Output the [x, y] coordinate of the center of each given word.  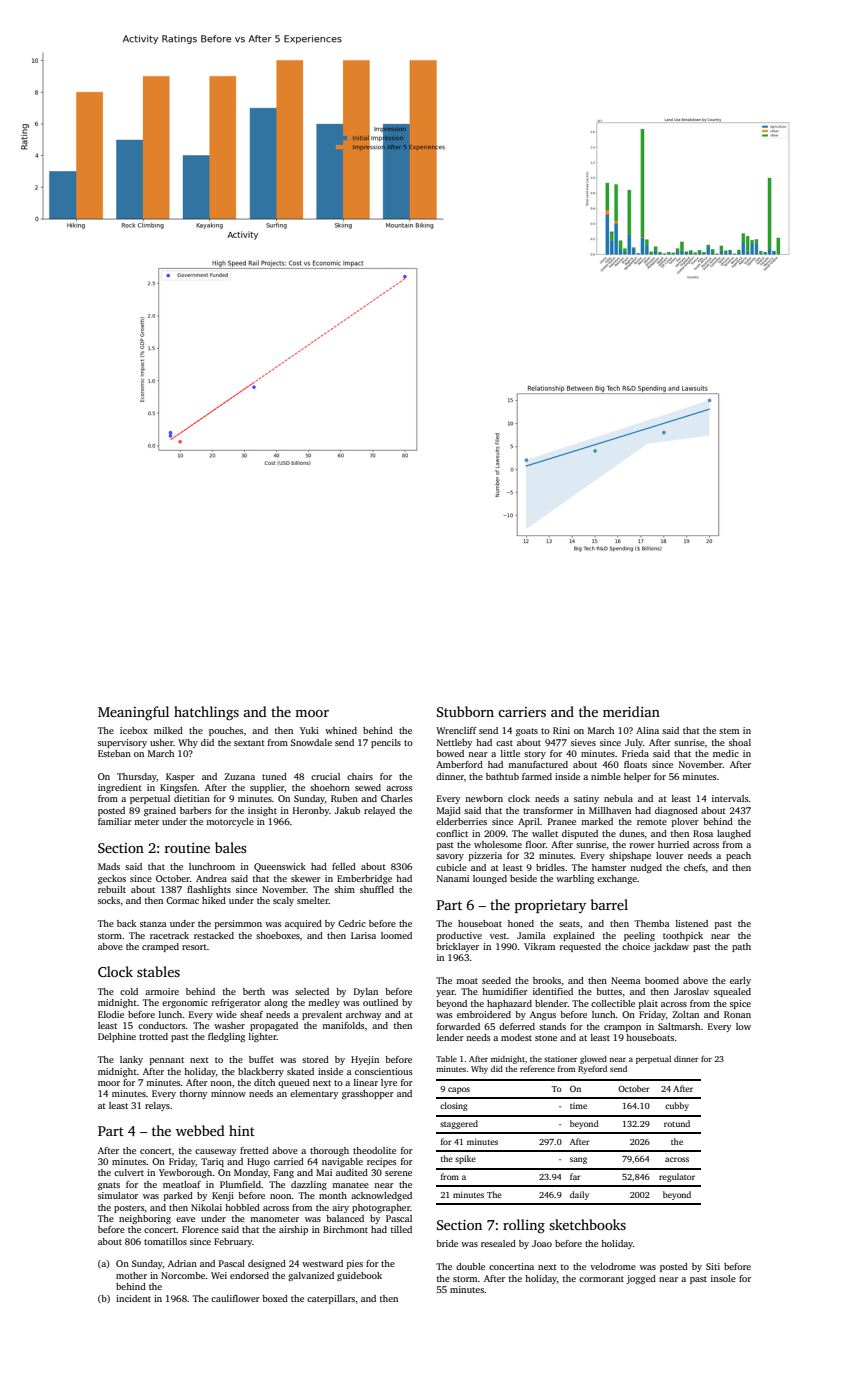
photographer [381, 1208]
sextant [249, 743]
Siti [713, 1266]
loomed [396, 935]
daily [579, 1195]
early [740, 981]
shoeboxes [278, 935]
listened [692, 923]
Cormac [182, 900]
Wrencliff [456, 730]
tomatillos [165, 1241]
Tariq [212, 1162]
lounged [490, 879]
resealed [498, 1243]
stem [729, 731]
